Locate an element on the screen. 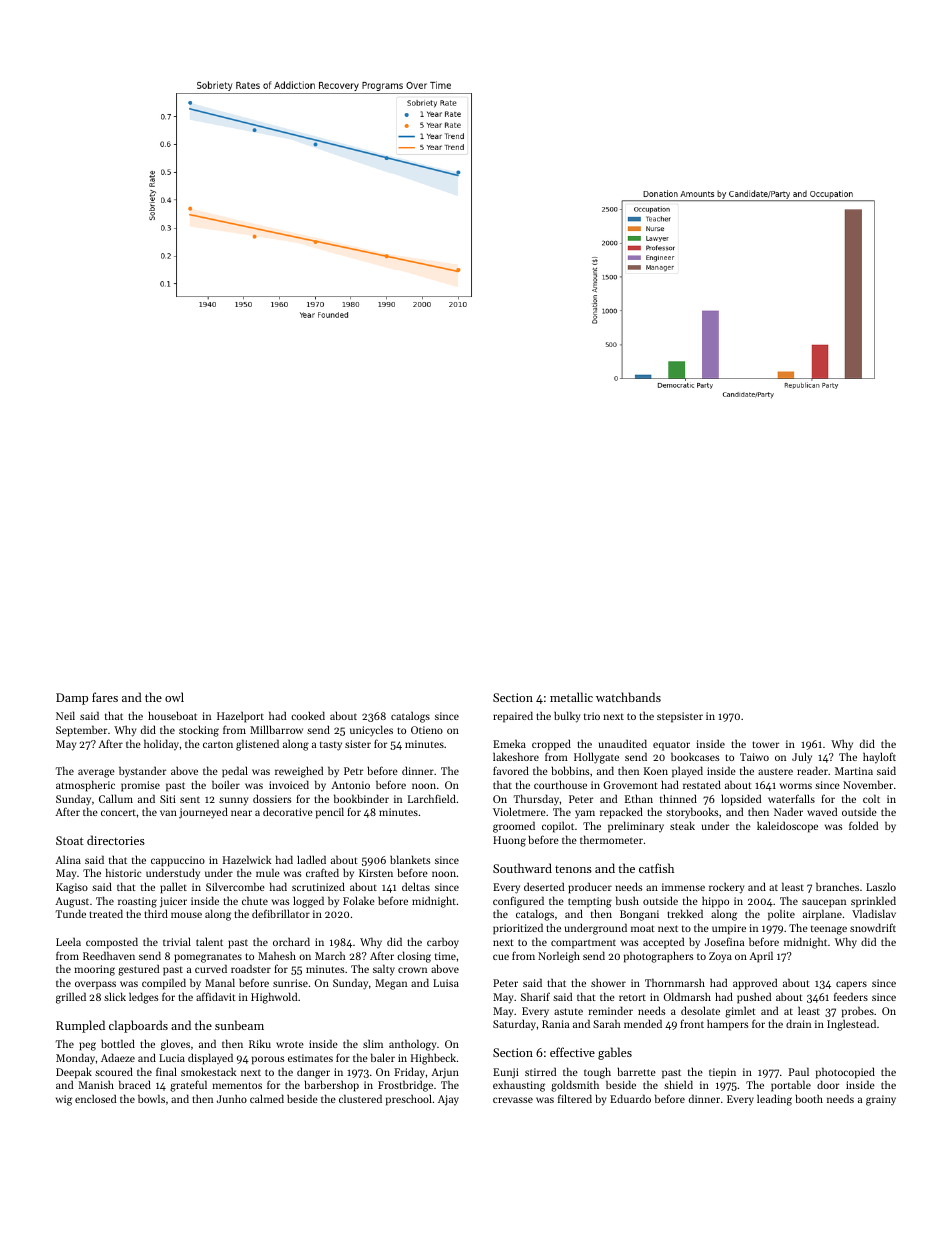  porous is located at coordinates (268, 1060).
